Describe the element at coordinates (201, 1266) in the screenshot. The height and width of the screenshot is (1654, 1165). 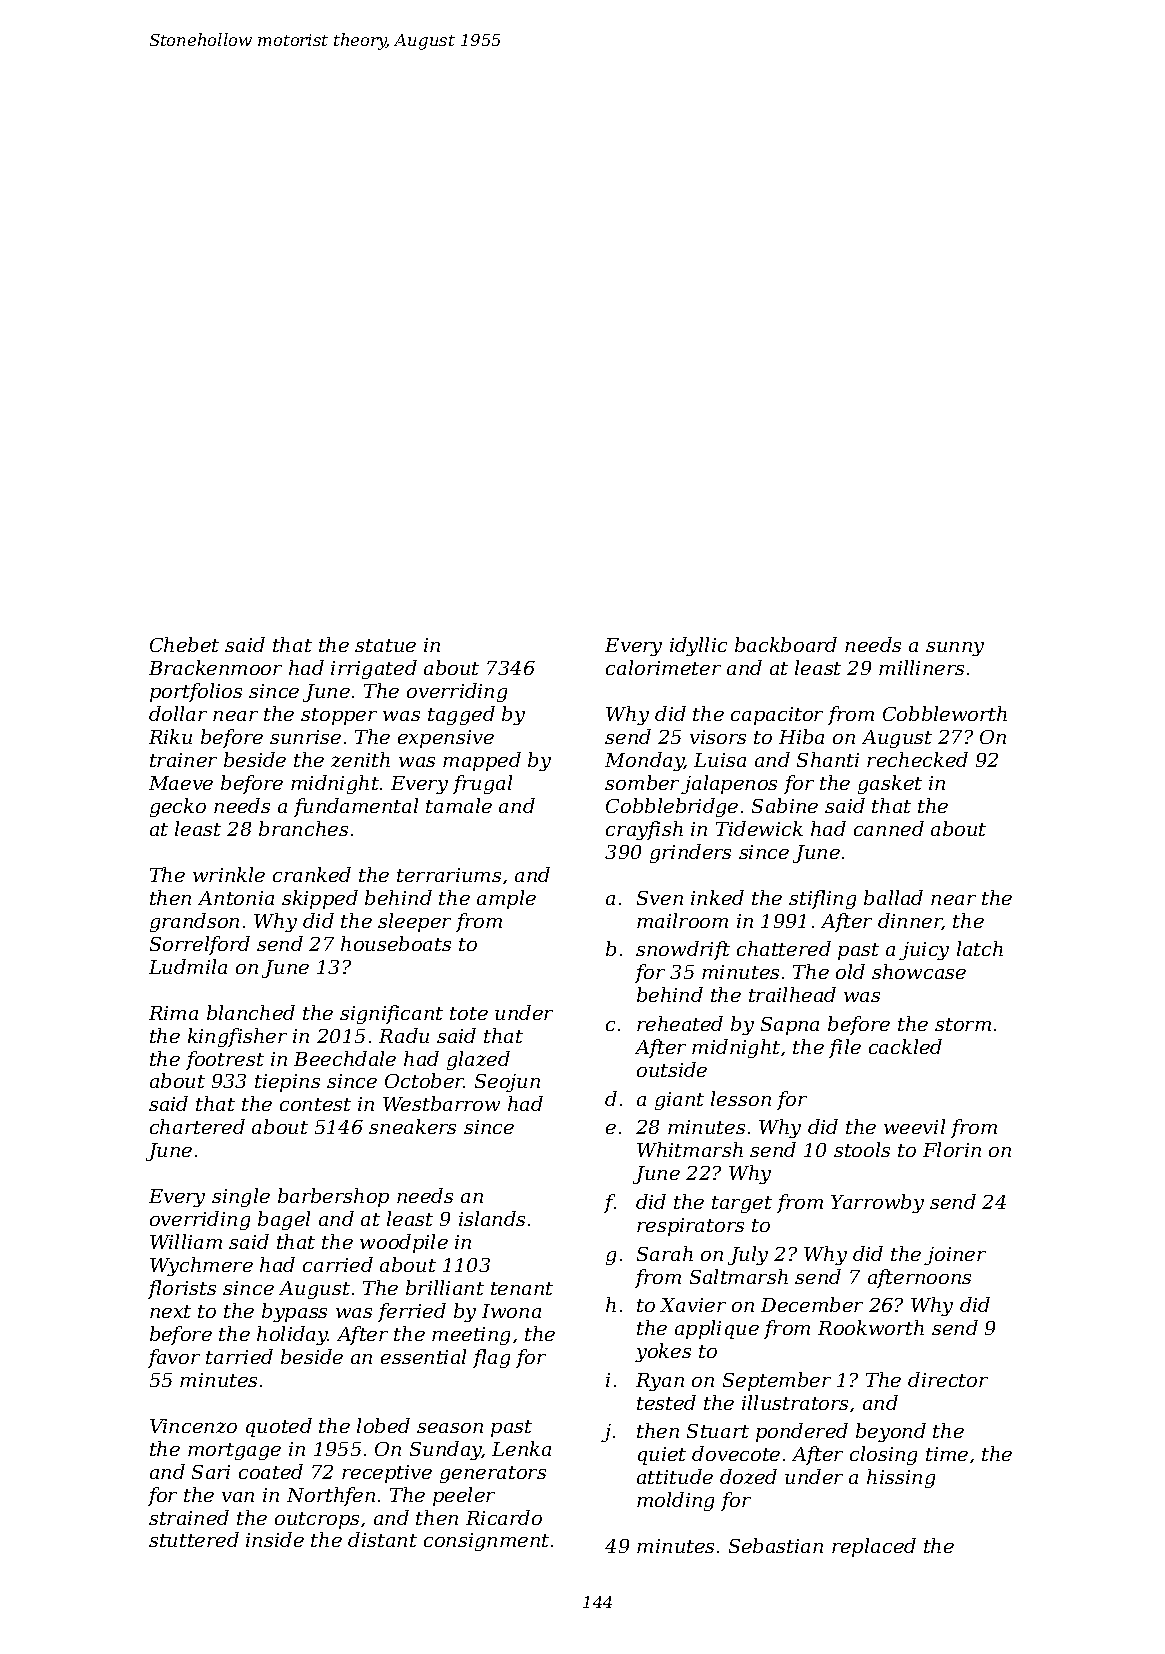
I see `Wychmere` at that location.
